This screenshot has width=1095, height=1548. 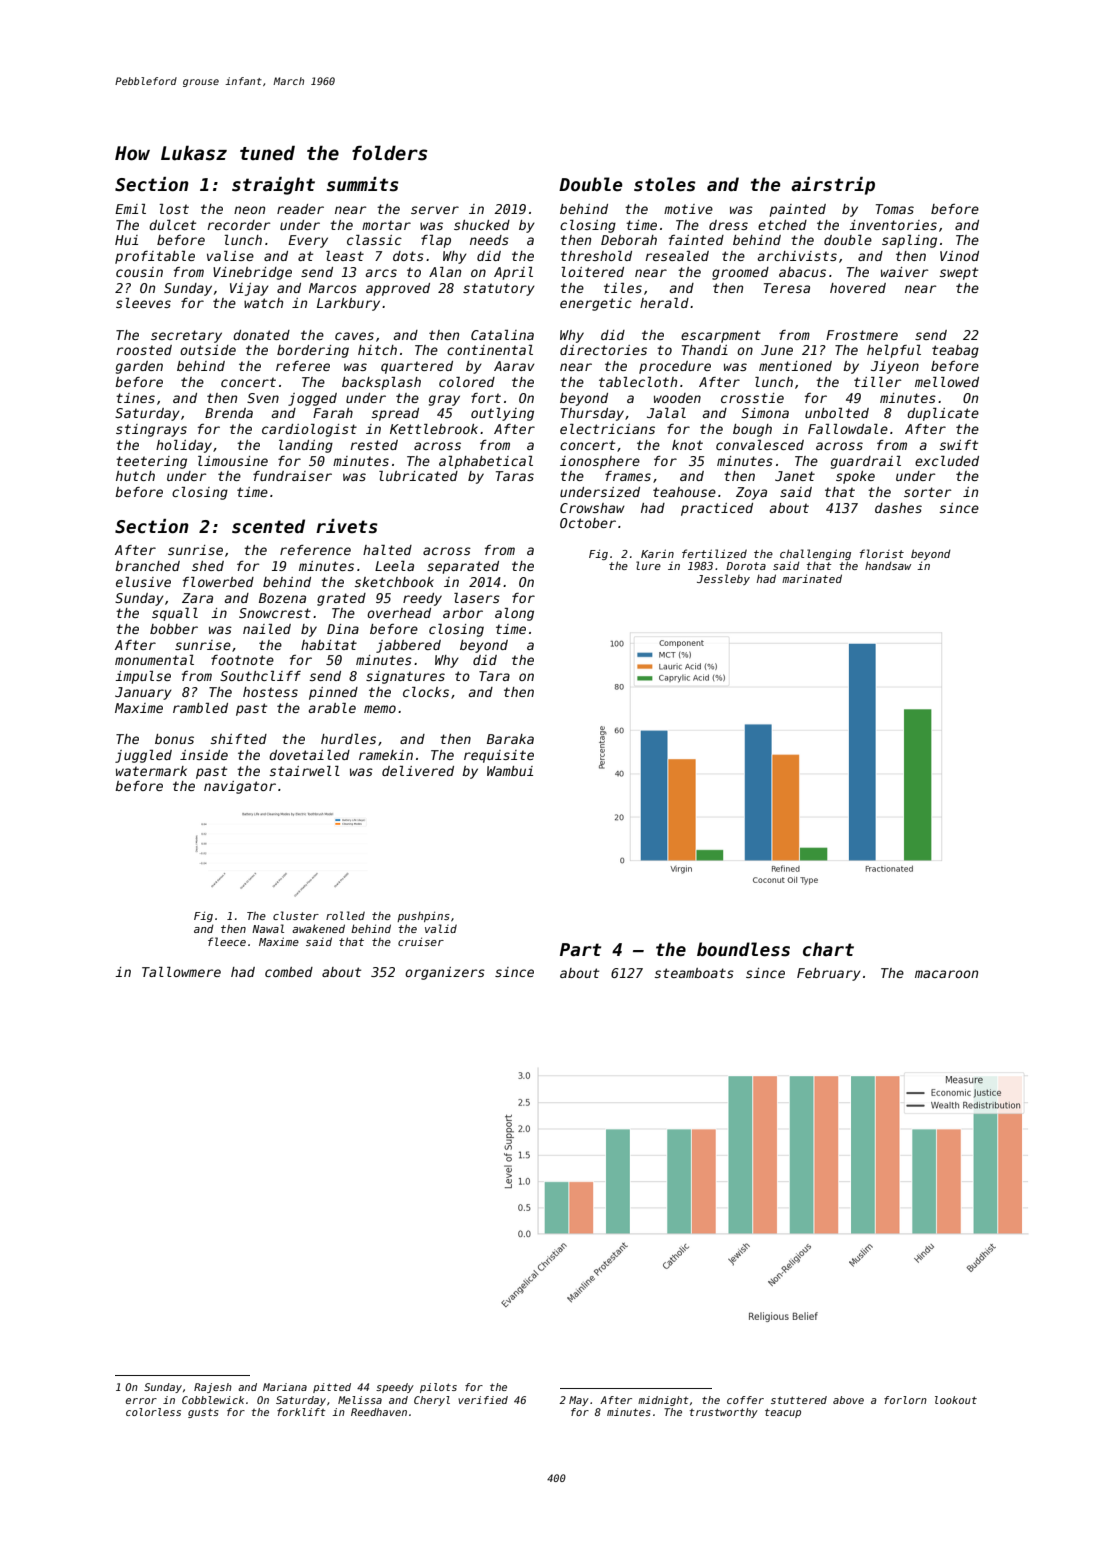 I want to click on alphabetical, so click(x=486, y=462).
